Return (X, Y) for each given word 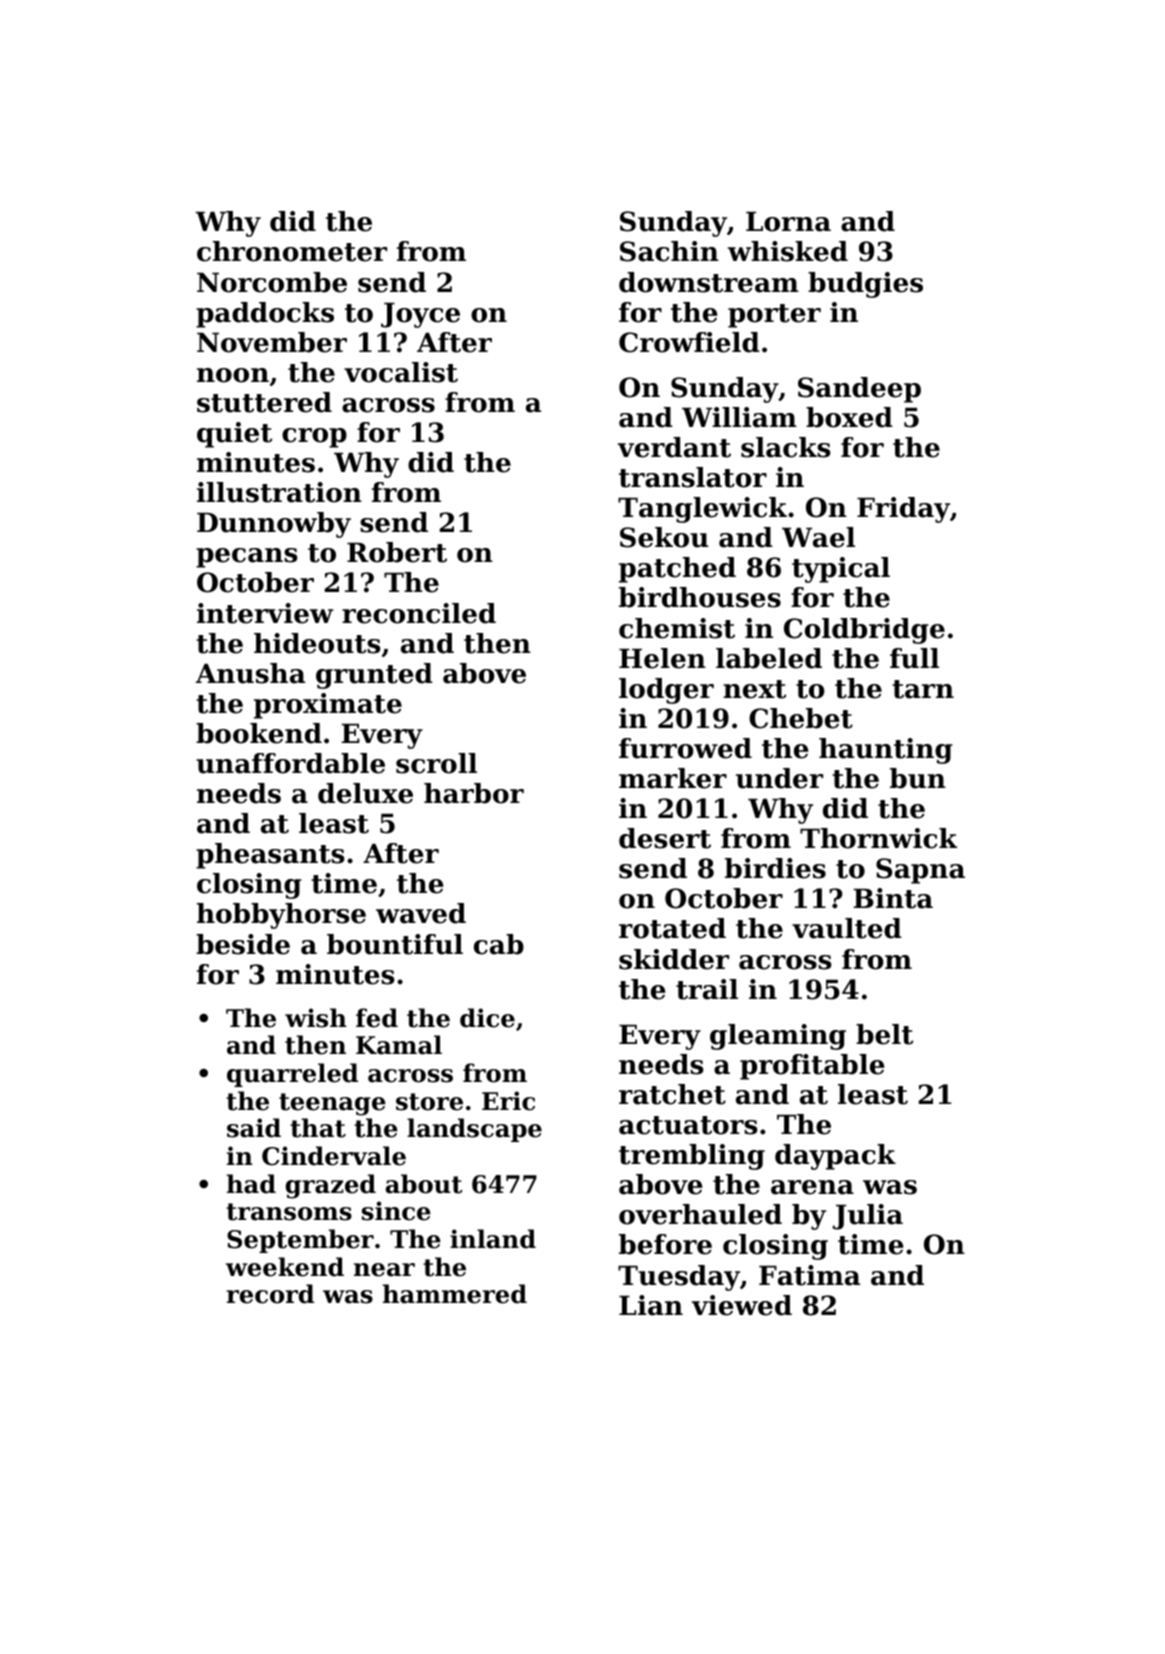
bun (918, 778)
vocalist (401, 372)
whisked (788, 251)
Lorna (788, 222)
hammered (455, 1294)
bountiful (395, 944)
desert (665, 838)
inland (493, 1239)
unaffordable (290, 763)
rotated (672, 928)
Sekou (664, 537)
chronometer (292, 251)
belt (884, 1034)
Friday (903, 510)
